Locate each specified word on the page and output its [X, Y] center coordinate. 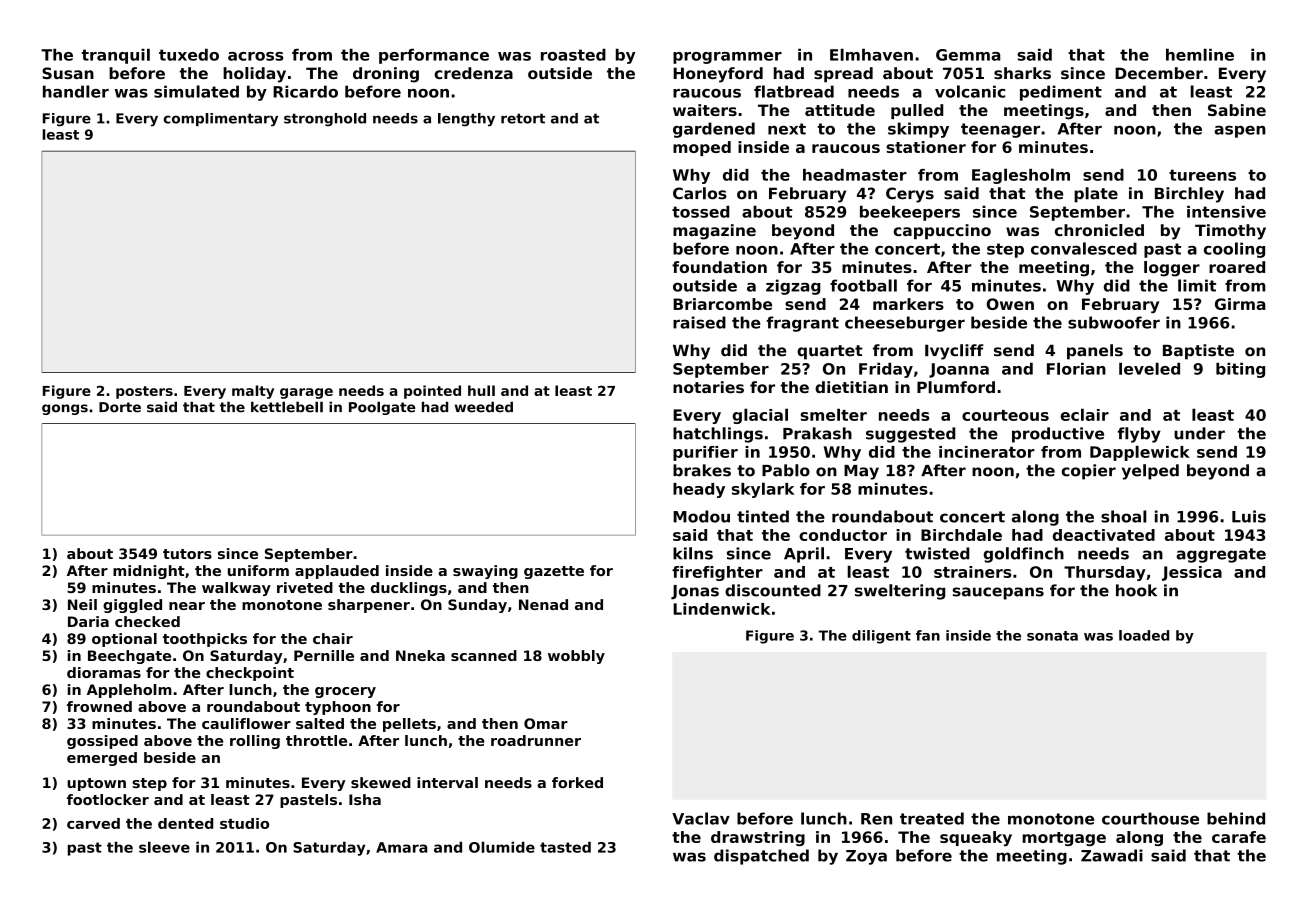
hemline [1200, 54]
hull [481, 390]
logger [1172, 269]
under [1199, 433]
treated [932, 818]
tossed [700, 212]
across [255, 56]
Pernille [324, 655]
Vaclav [701, 818]
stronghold [325, 120]
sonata [1052, 636]
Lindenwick [722, 609]
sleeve [164, 847]
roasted [573, 54]
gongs [65, 409]
